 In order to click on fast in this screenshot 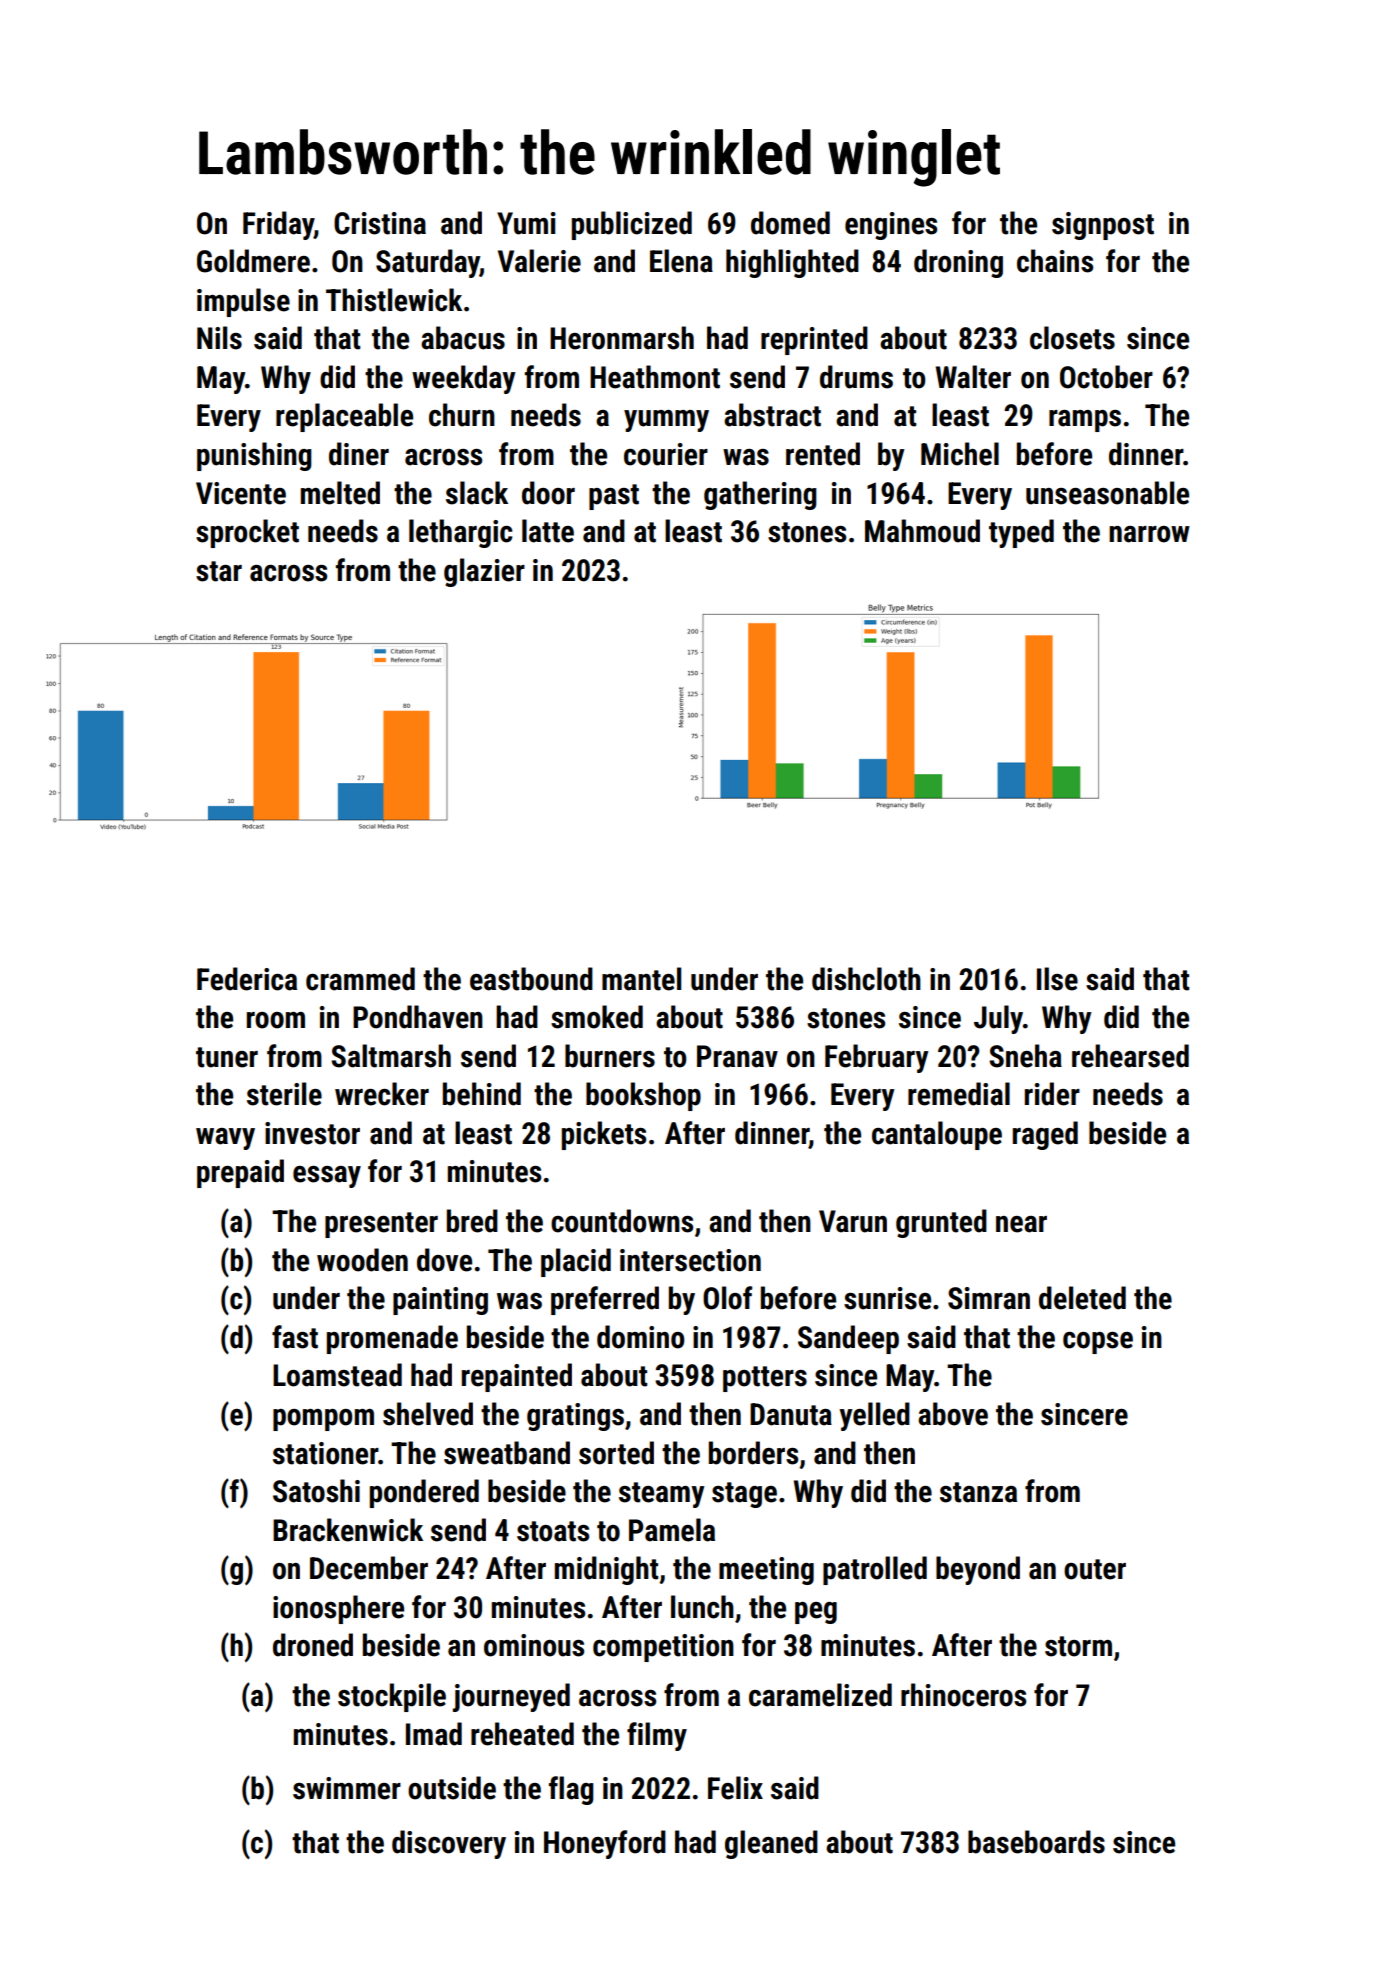, I will do `click(295, 1337)`.
